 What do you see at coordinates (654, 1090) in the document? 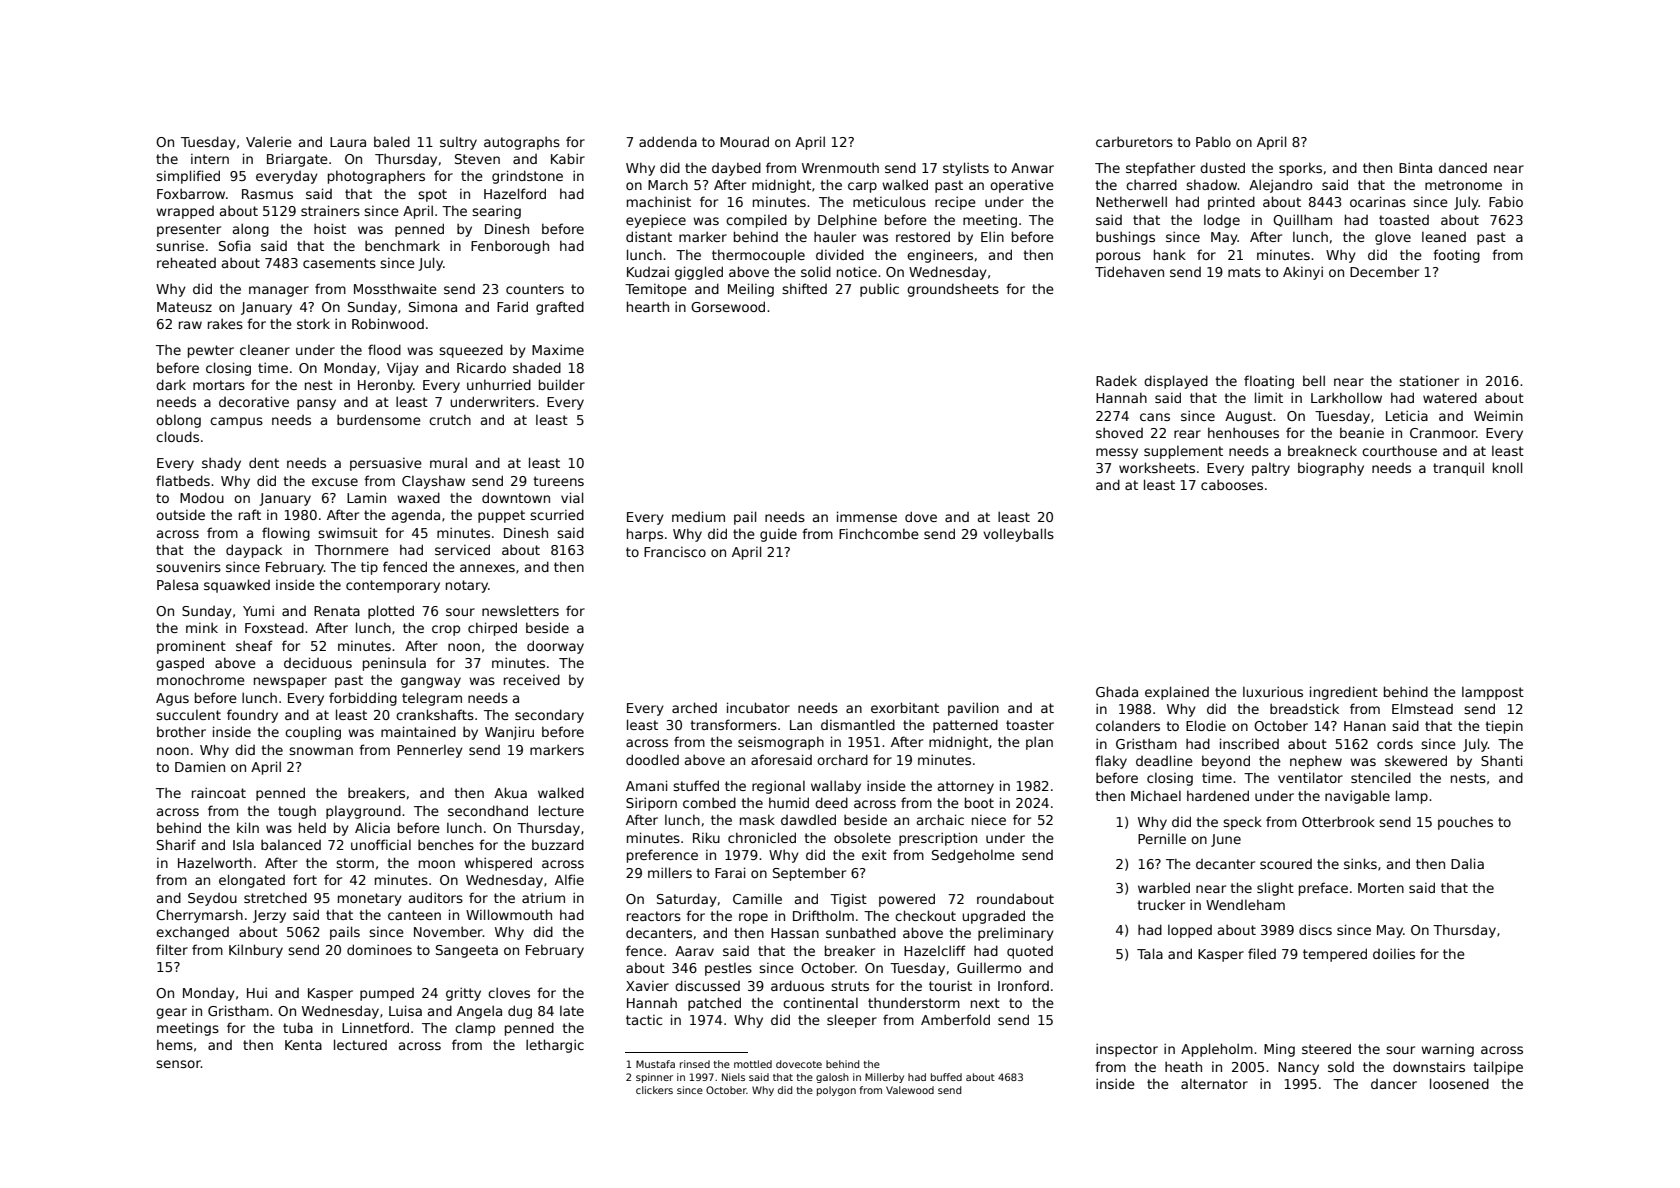
I see `clickers` at bounding box center [654, 1090].
